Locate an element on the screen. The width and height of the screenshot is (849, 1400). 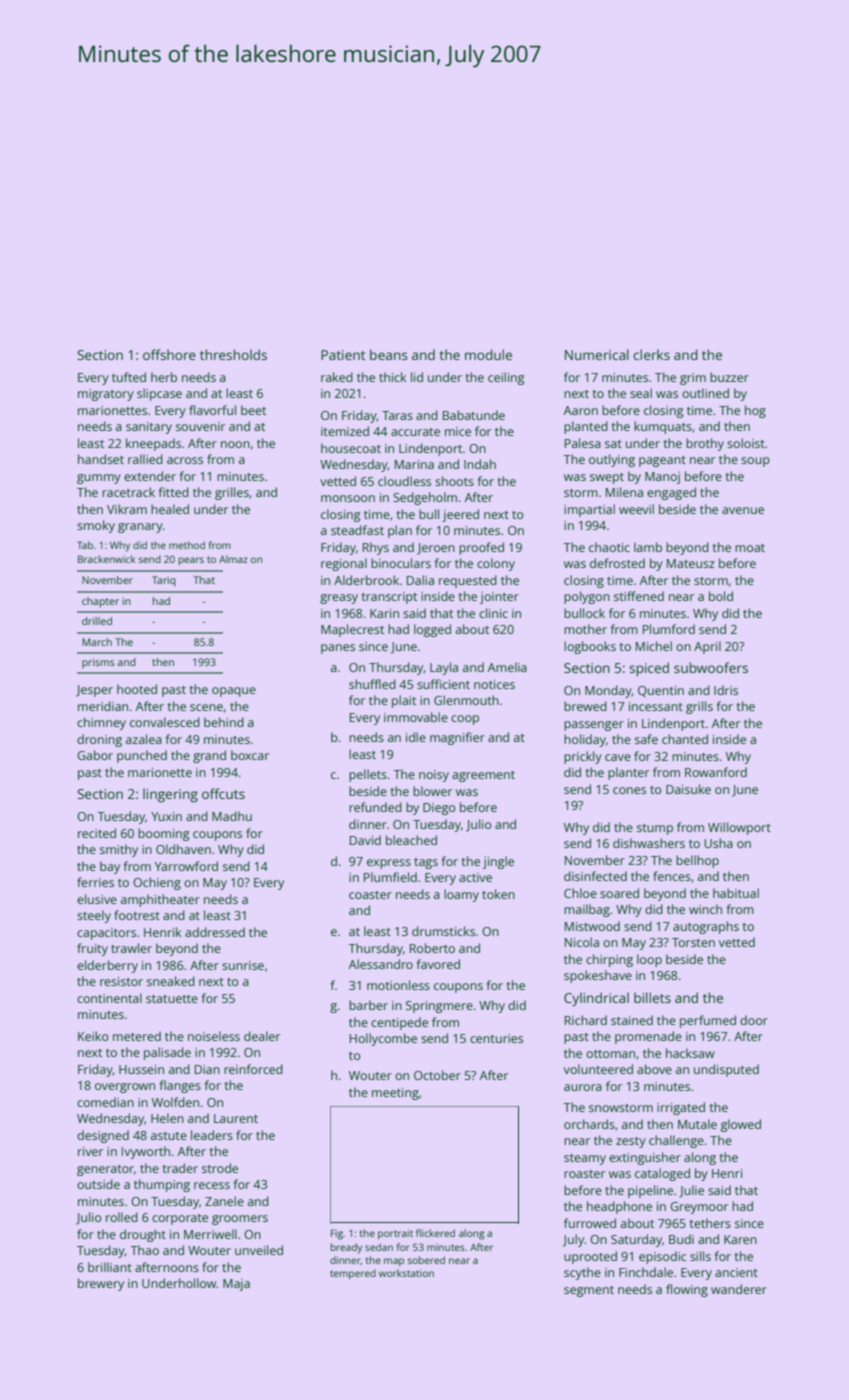
incessant is located at coordinates (656, 706).
